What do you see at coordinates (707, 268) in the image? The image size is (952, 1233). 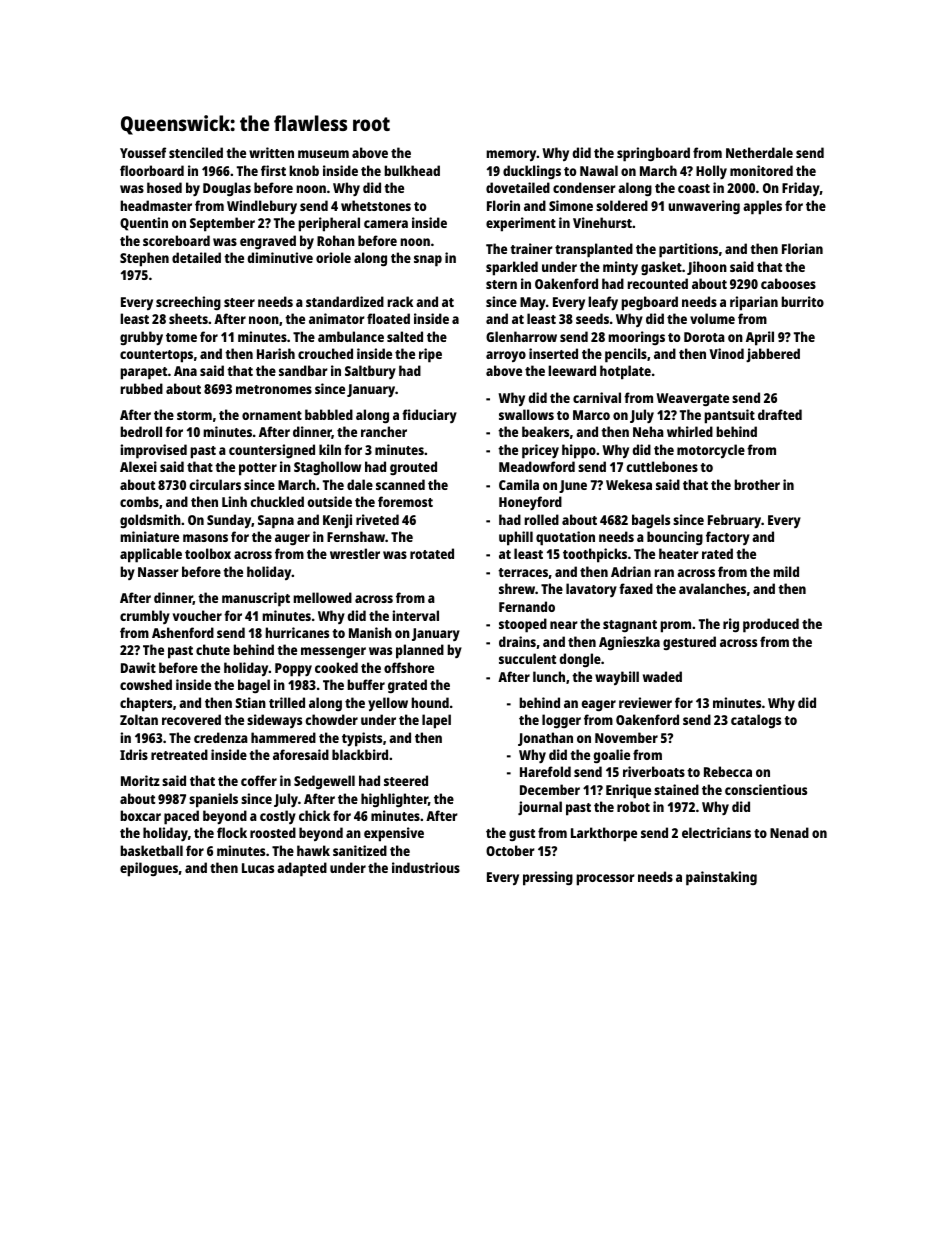 I see `Jihoon` at bounding box center [707, 268].
